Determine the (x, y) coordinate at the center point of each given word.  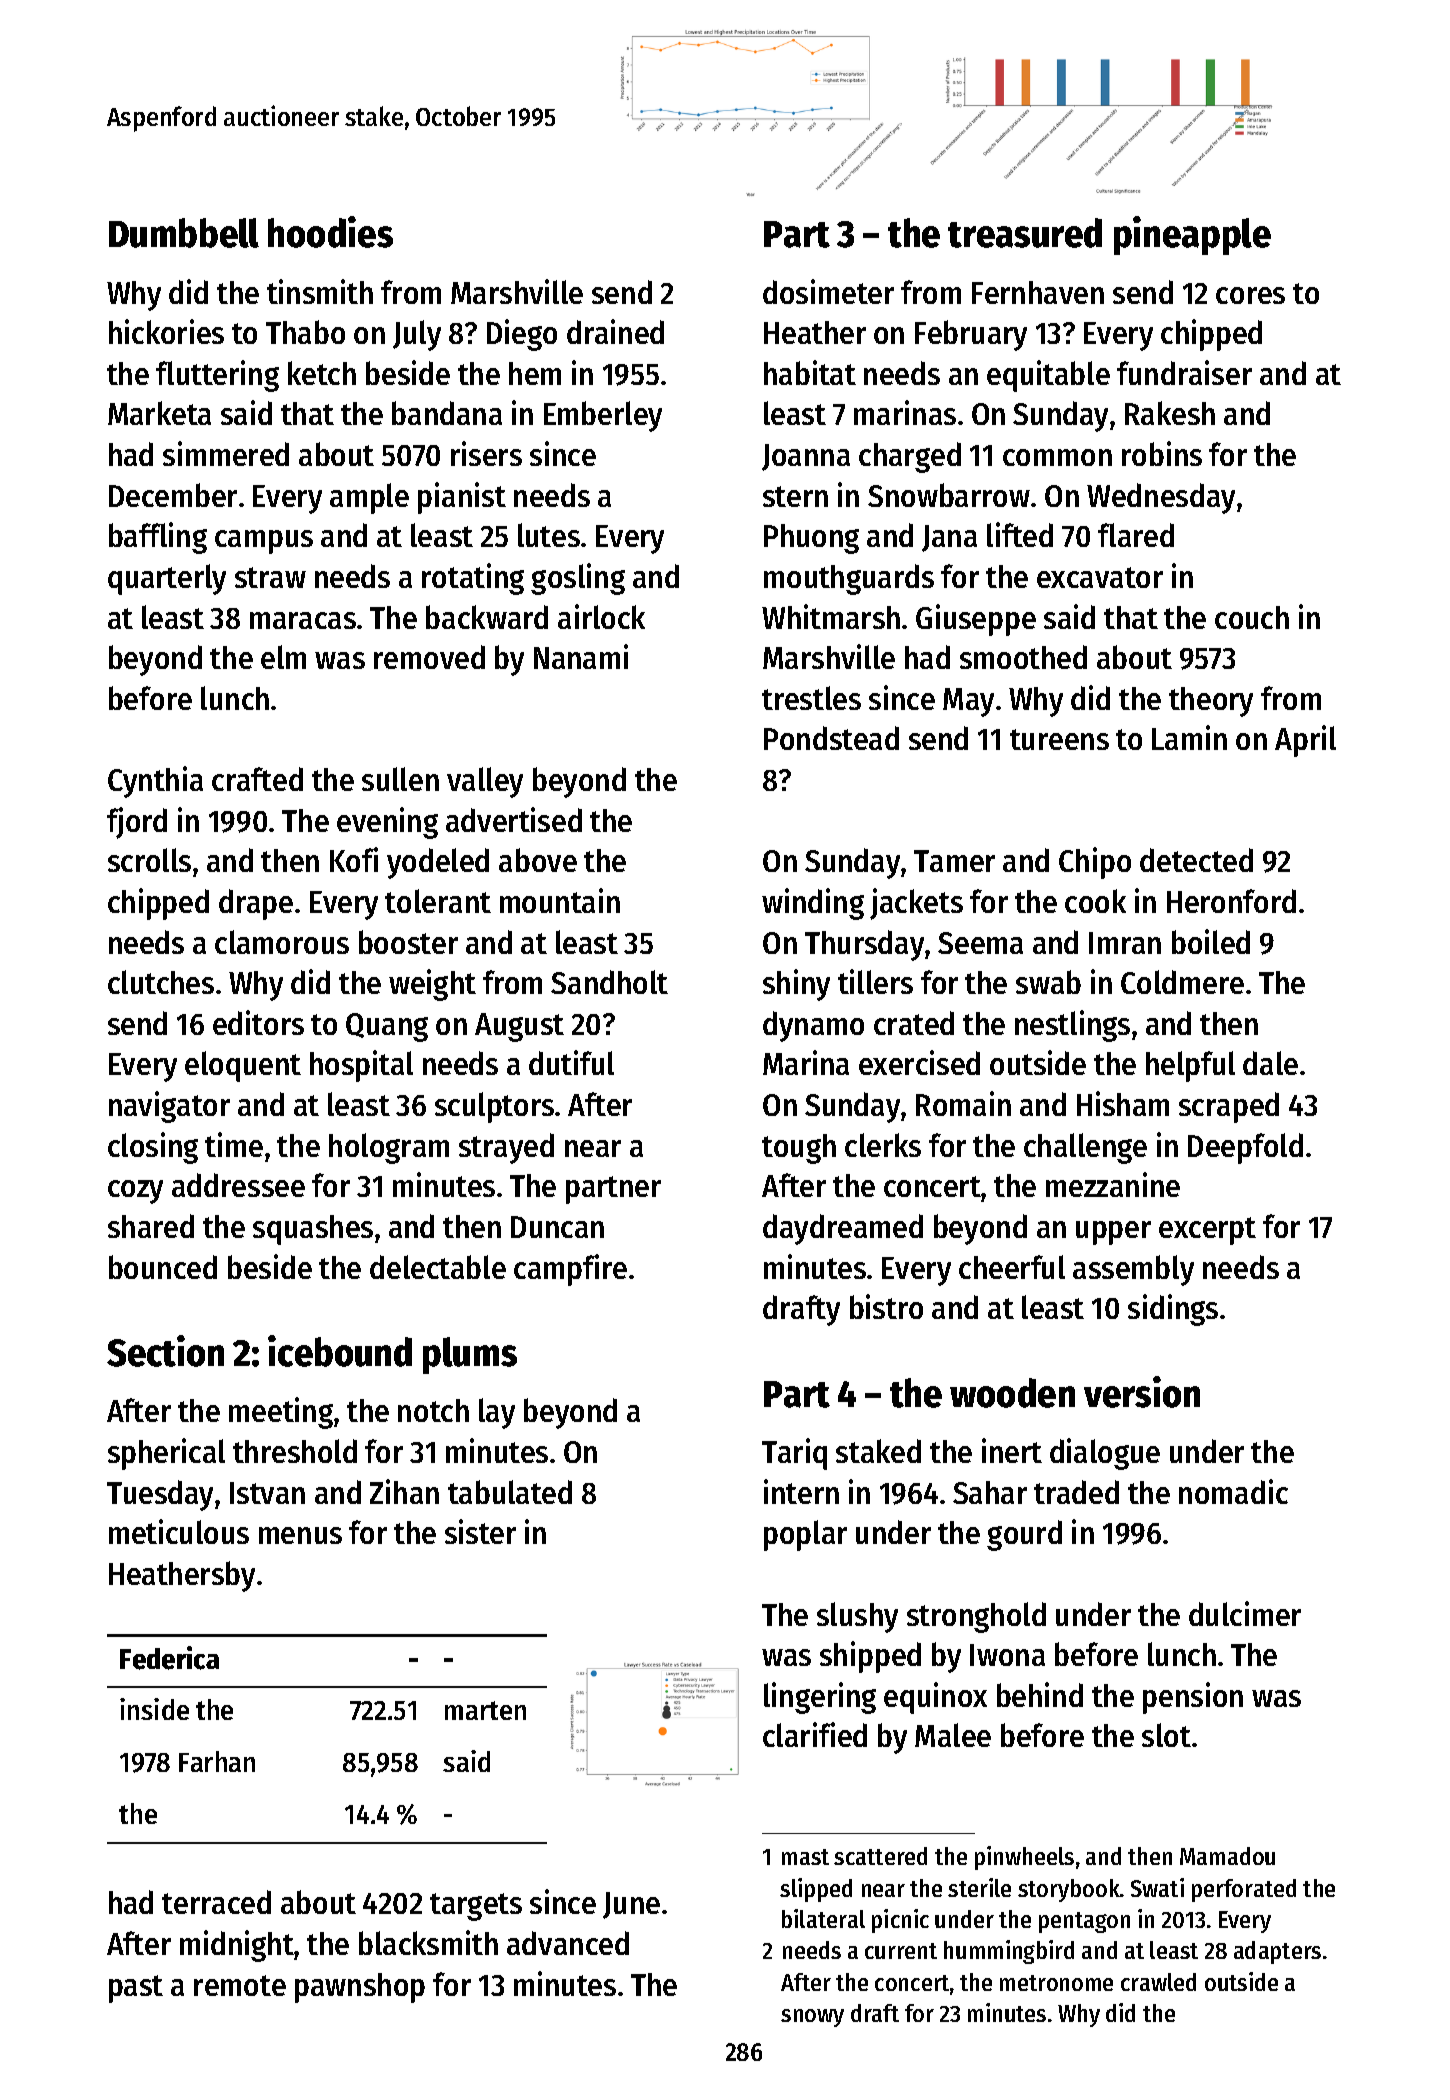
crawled (1158, 1982)
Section (165, 1351)
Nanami (581, 656)
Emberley (603, 416)
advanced (568, 1943)
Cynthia (155, 782)
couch (1252, 617)
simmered (226, 453)
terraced (216, 1902)
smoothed (1023, 657)
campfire (570, 1270)
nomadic (1233, 1491)
